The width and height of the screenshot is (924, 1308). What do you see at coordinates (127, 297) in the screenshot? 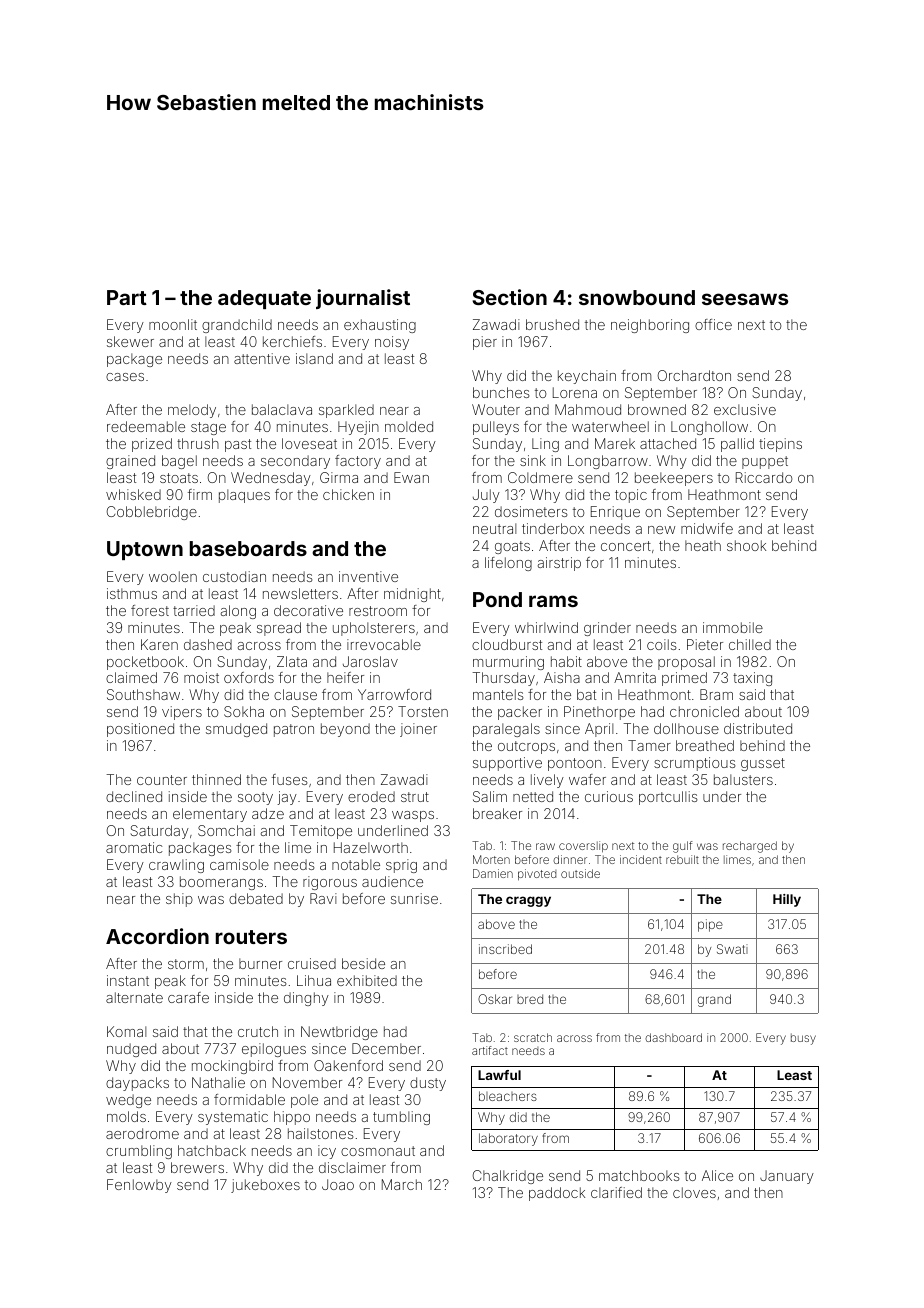
I see `Part` at bounding box center [127, 297].
